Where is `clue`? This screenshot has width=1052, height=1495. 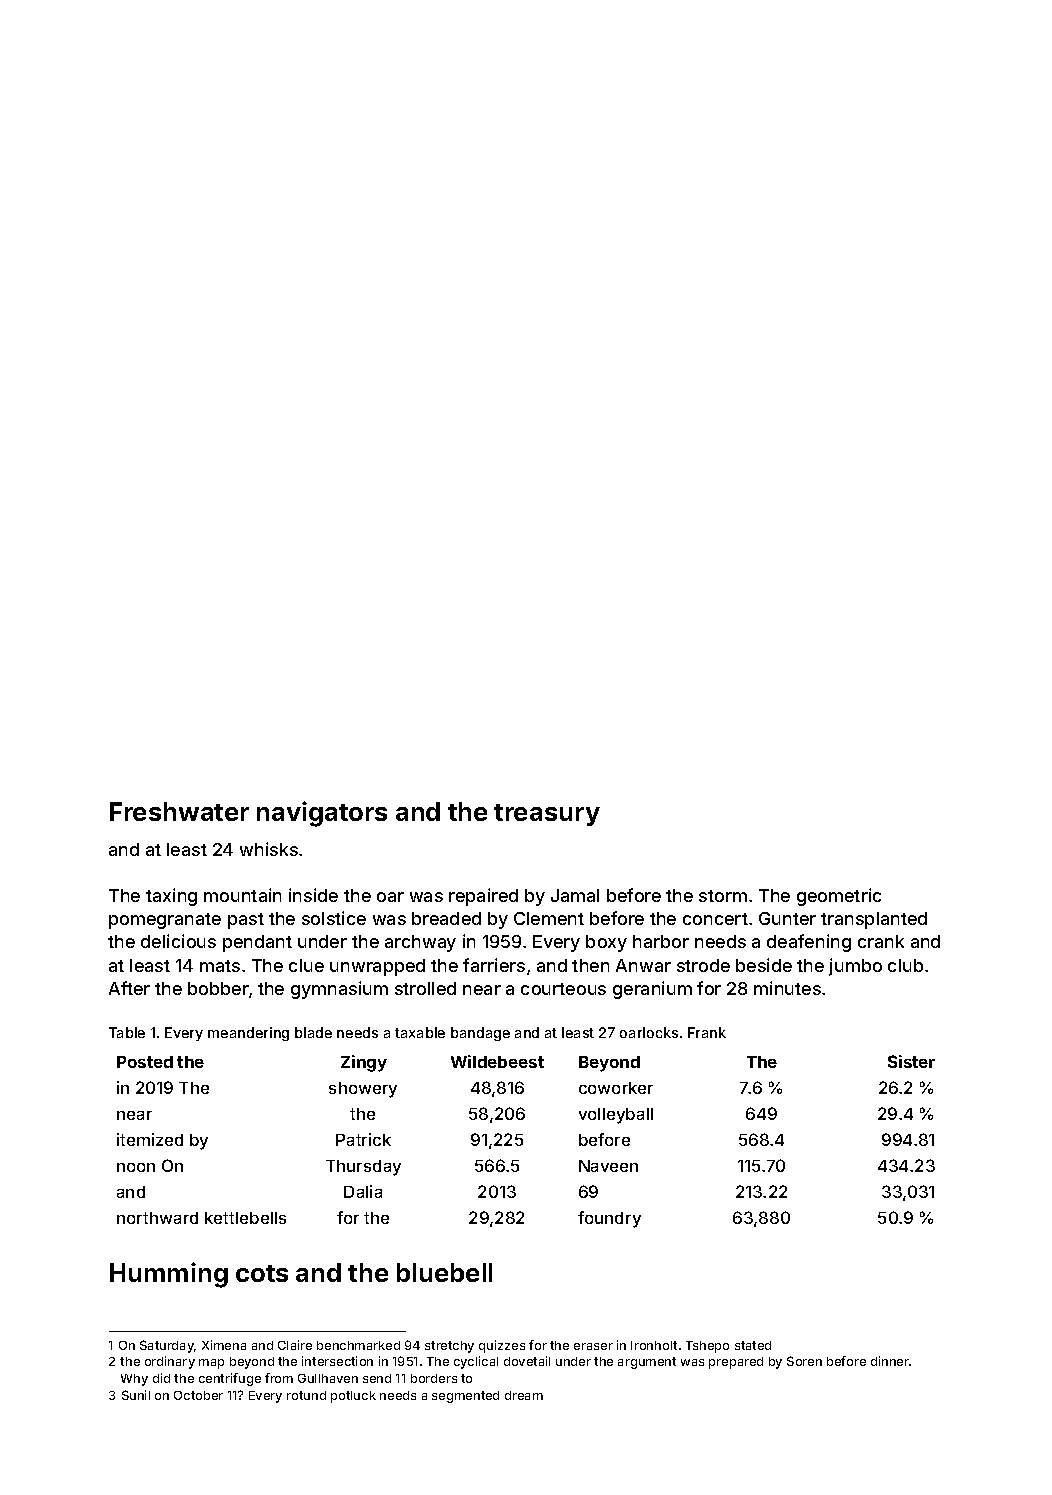 clue is located at coordinates (306, 965).
